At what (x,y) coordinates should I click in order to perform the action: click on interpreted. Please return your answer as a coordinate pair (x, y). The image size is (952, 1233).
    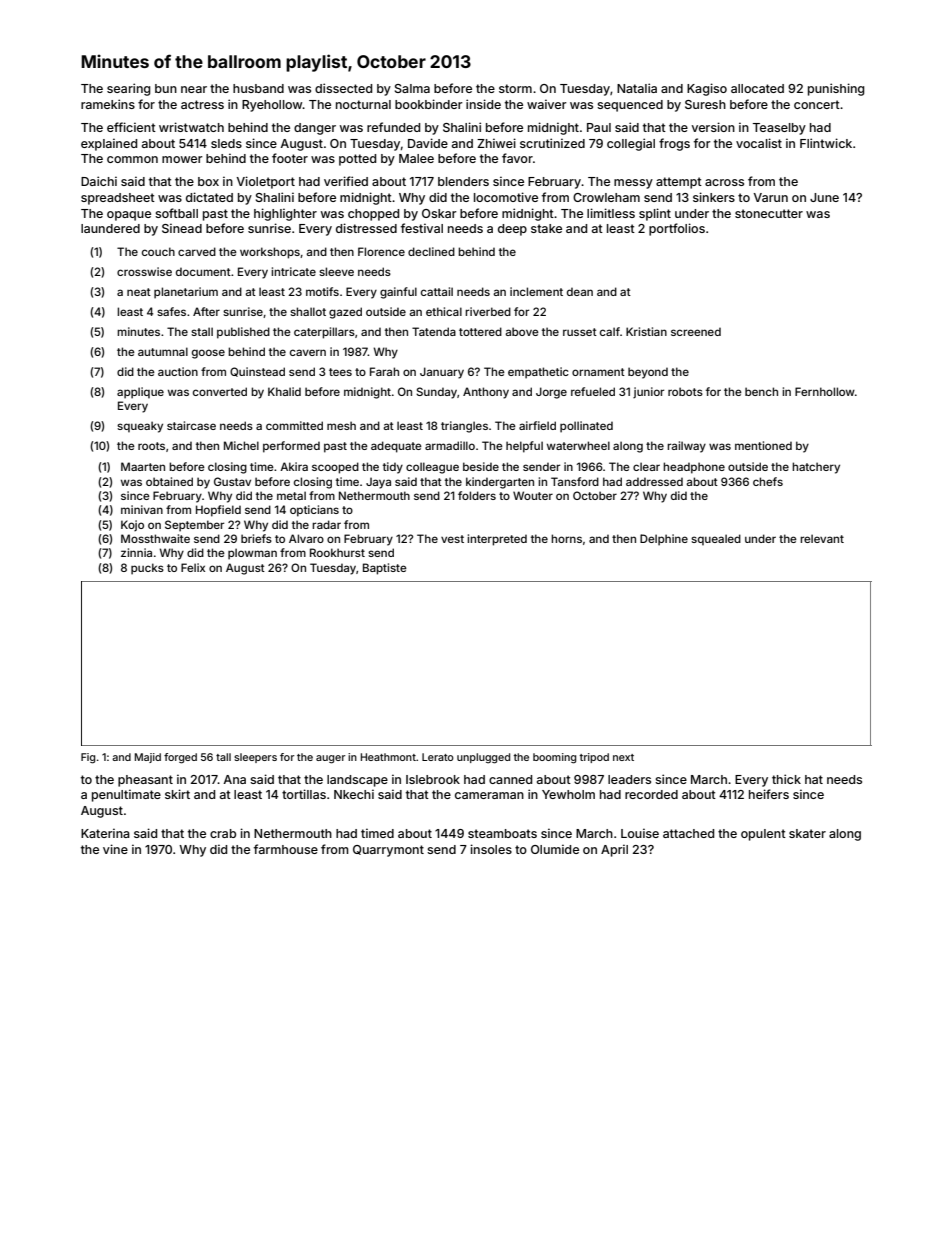
    Looking at the image, I should click on (497, 540).
